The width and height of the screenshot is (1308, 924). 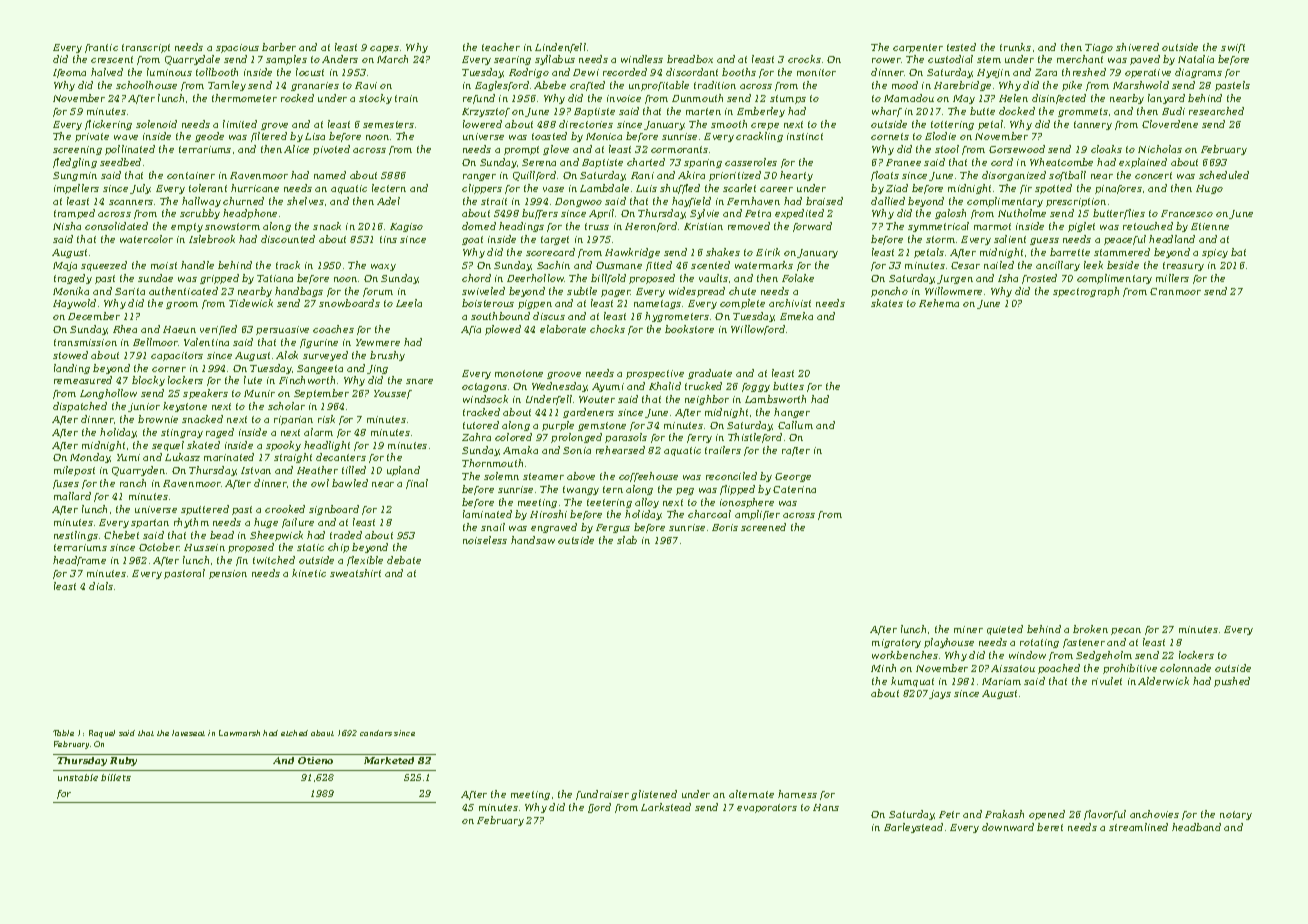 I want to click on Rehema, so click(x=939, y=303).
